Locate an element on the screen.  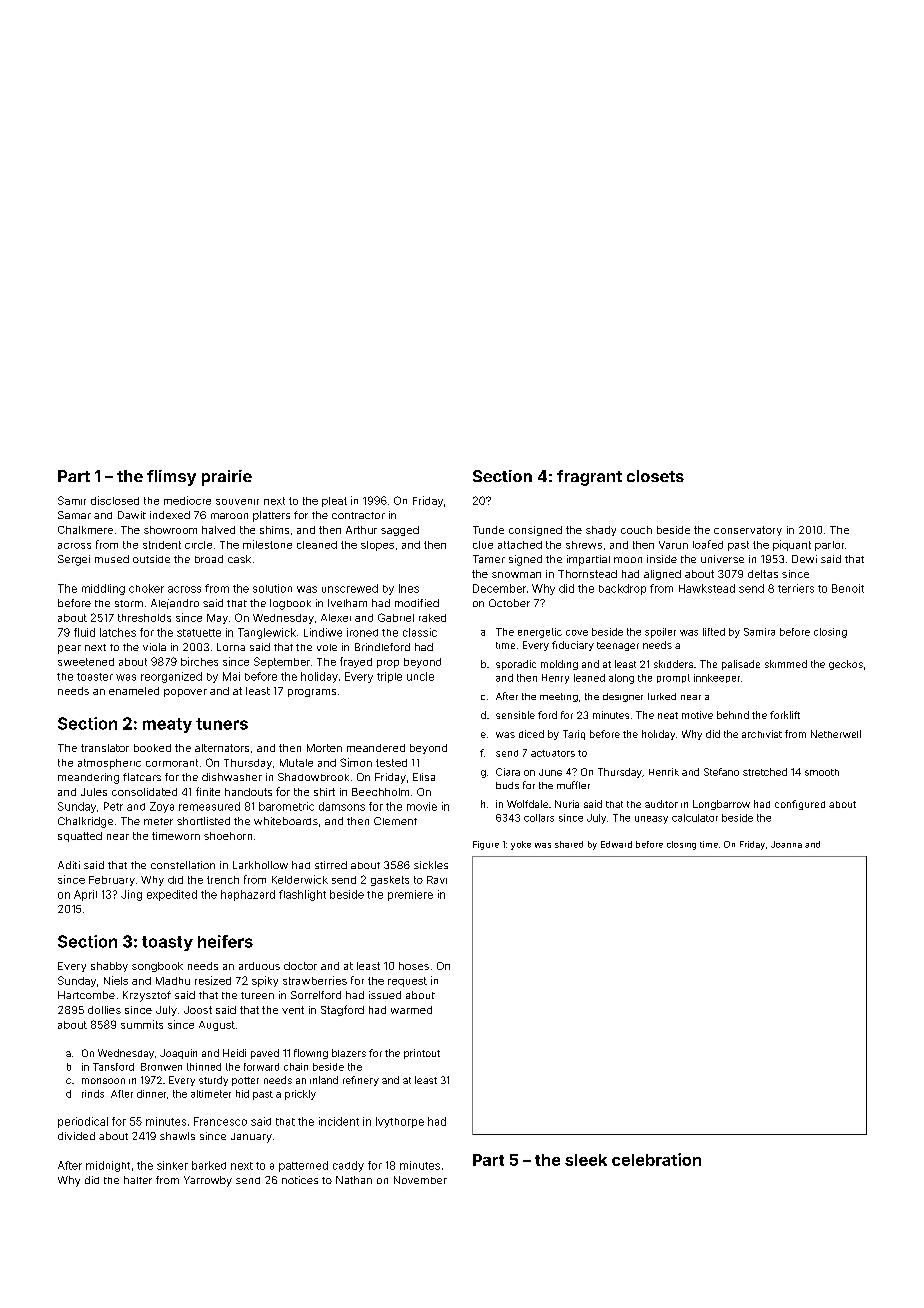
Tunde is located at coordinates (488, 530).
